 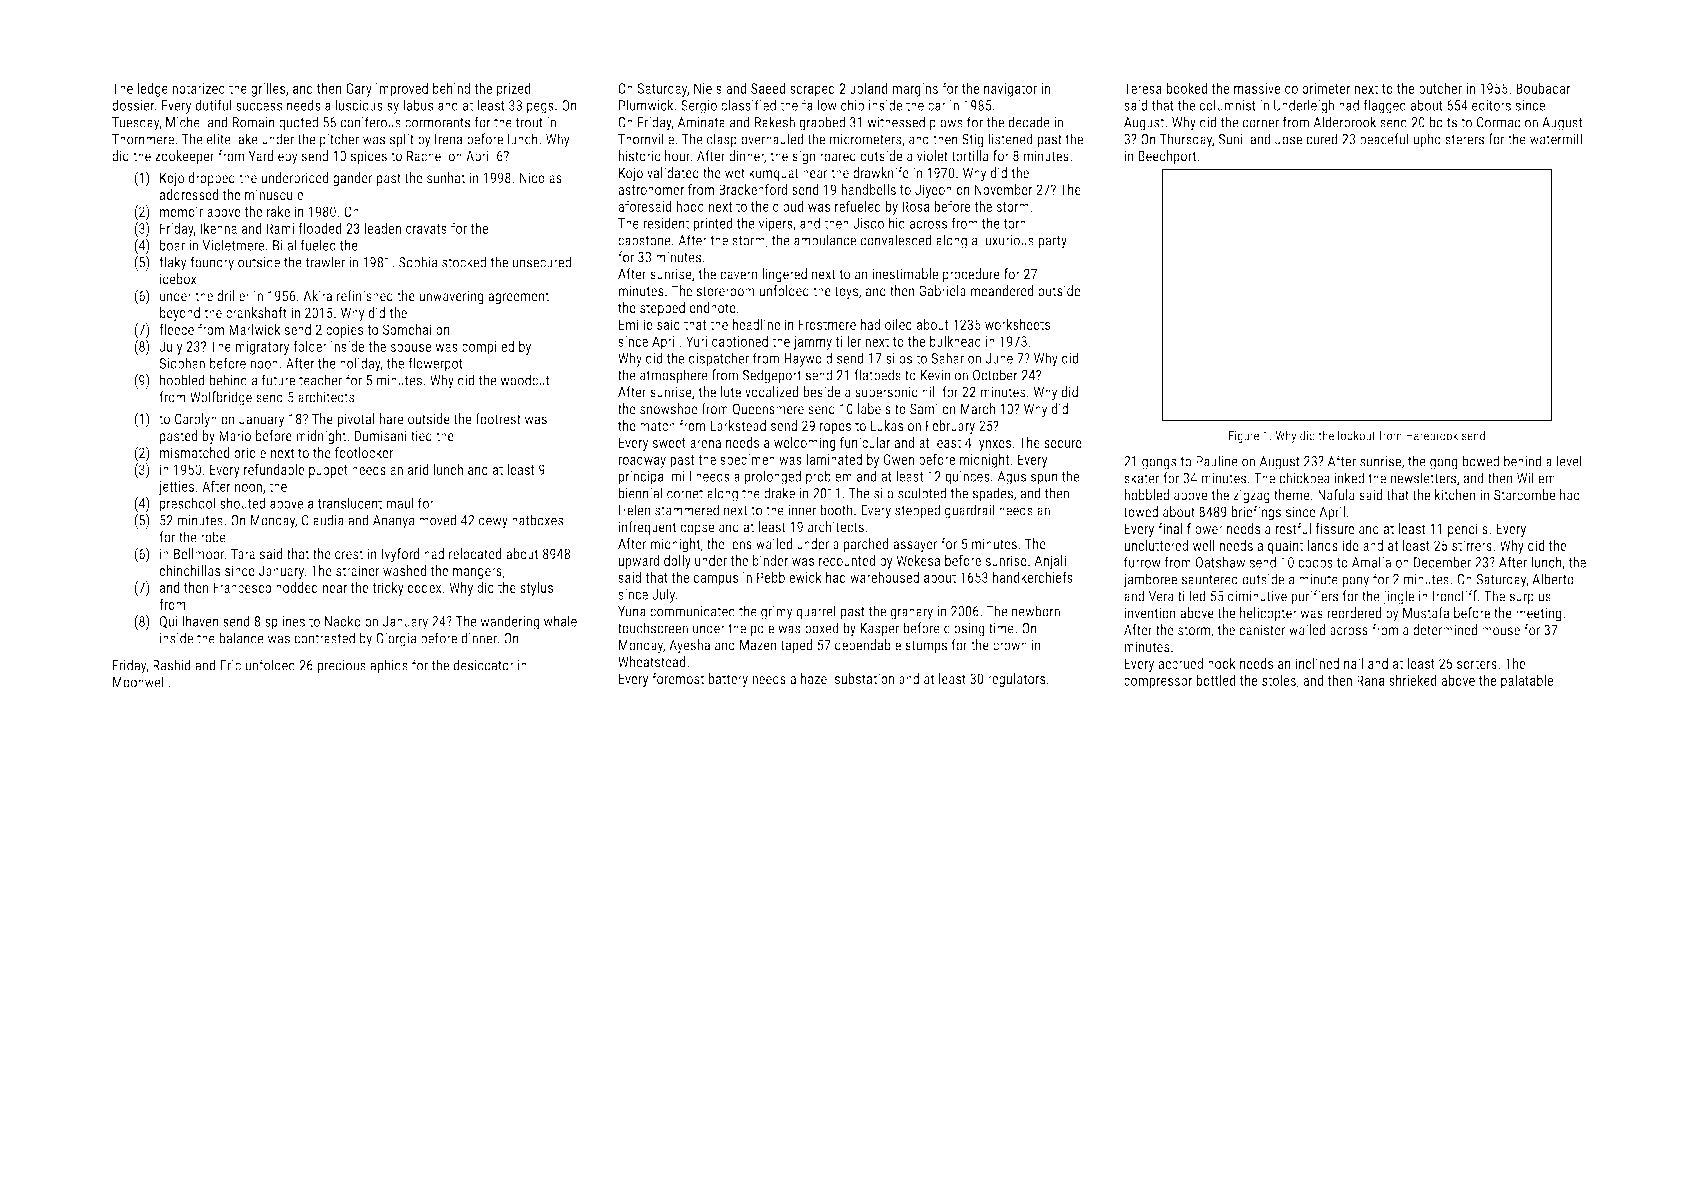 What do you see at coordinates (1033, 577) in the page?
I see `handkerchiefs` at bounding box center [1033, 577].
